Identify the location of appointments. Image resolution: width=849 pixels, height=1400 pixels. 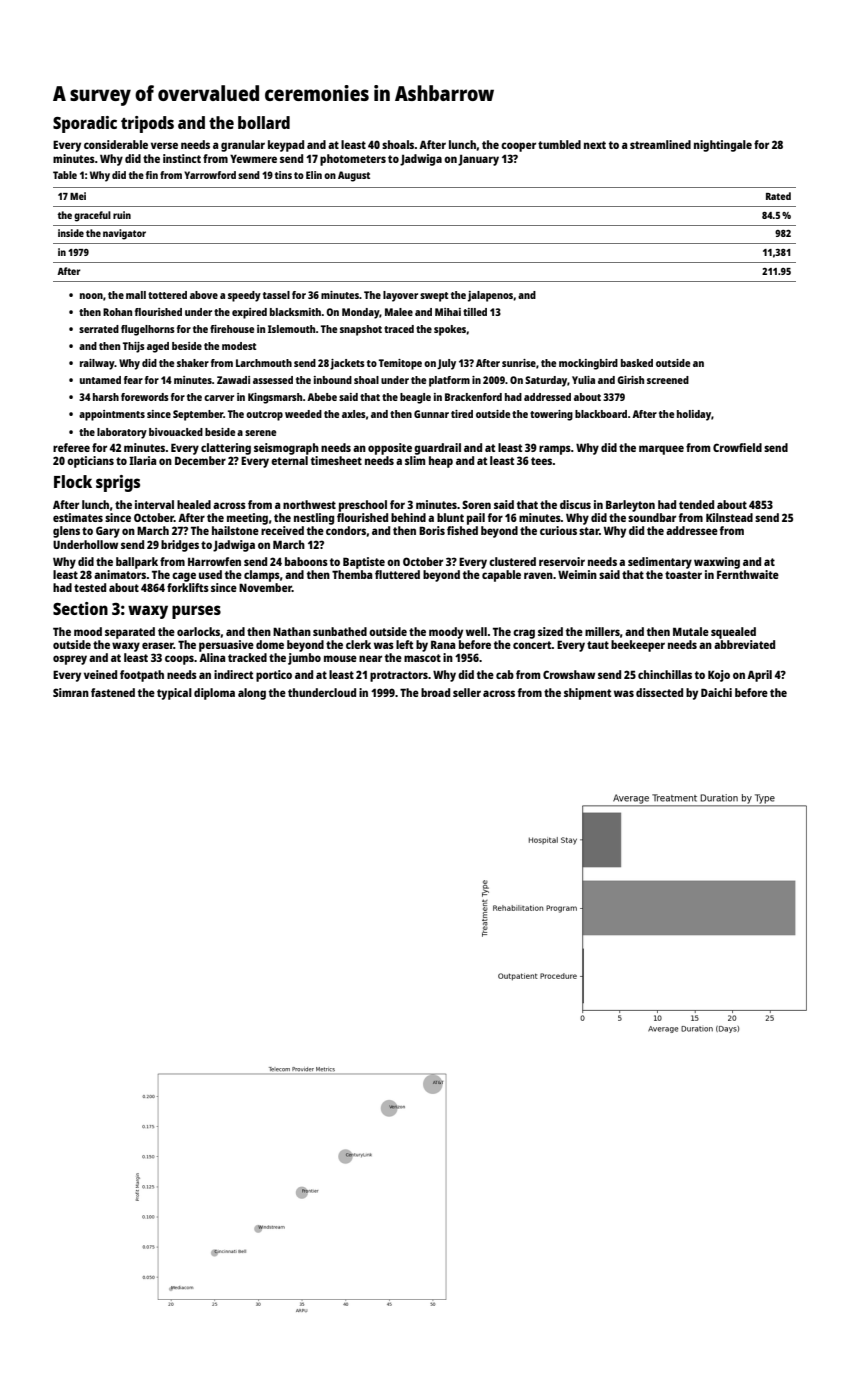
(112, 415).
